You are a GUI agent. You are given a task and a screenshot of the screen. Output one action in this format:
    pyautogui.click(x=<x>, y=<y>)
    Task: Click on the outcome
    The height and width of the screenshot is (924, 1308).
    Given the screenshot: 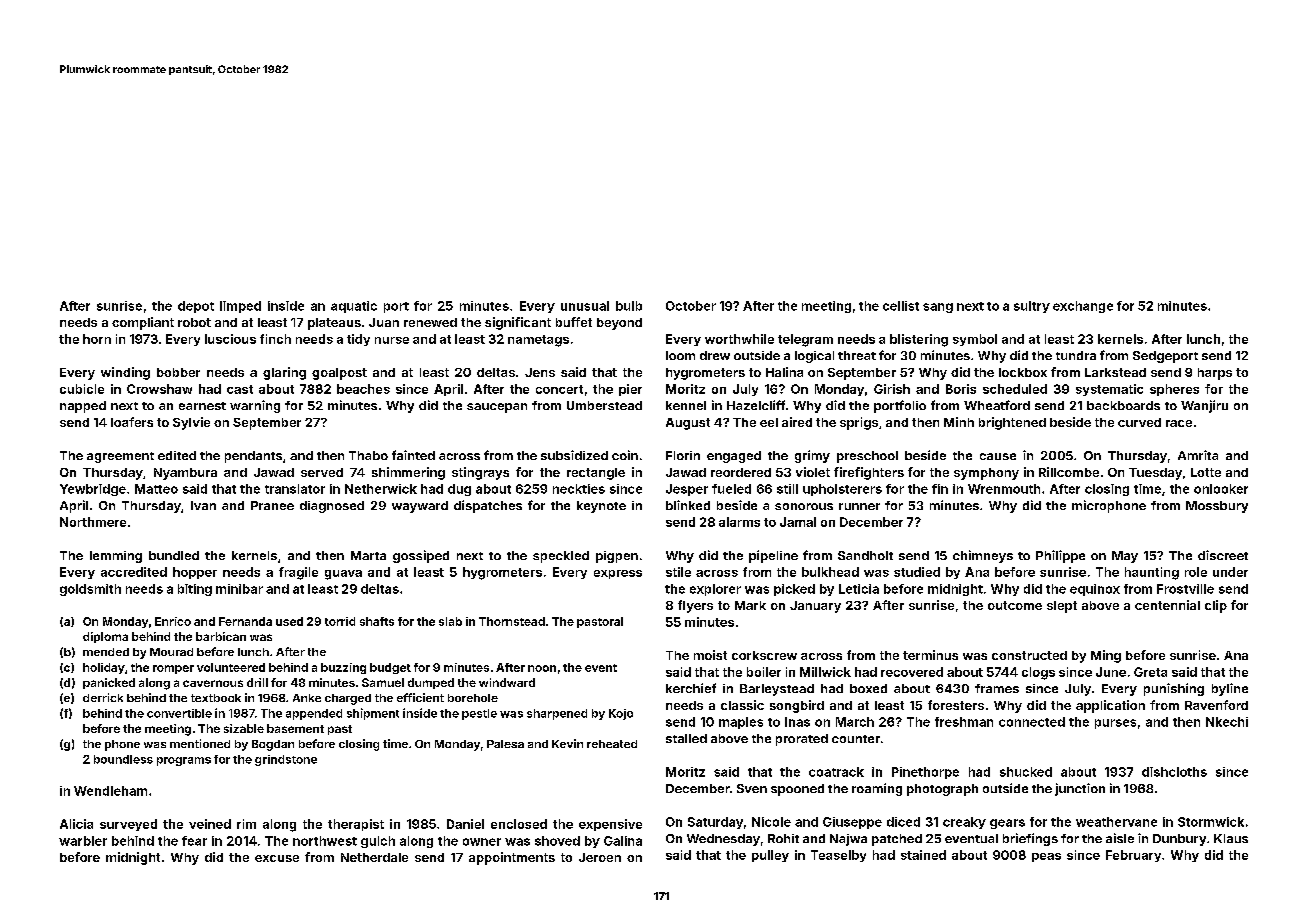 What is the action you would take?
    pyautogui.click(x=1015, y=605)
